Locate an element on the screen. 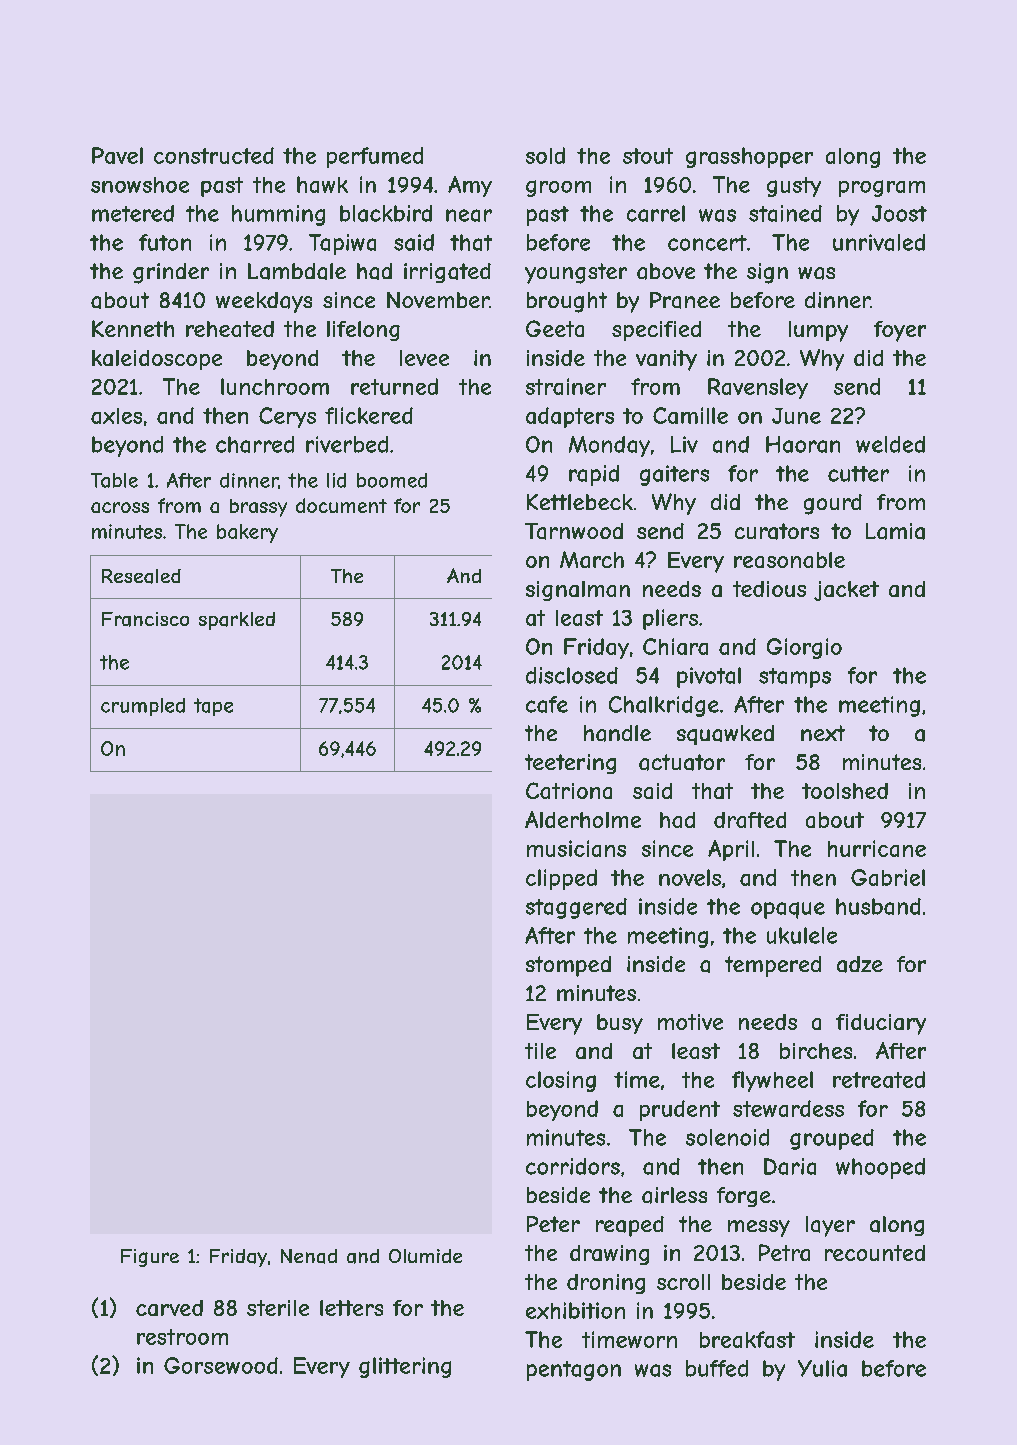  metered is located at coordinates (133, 213).
